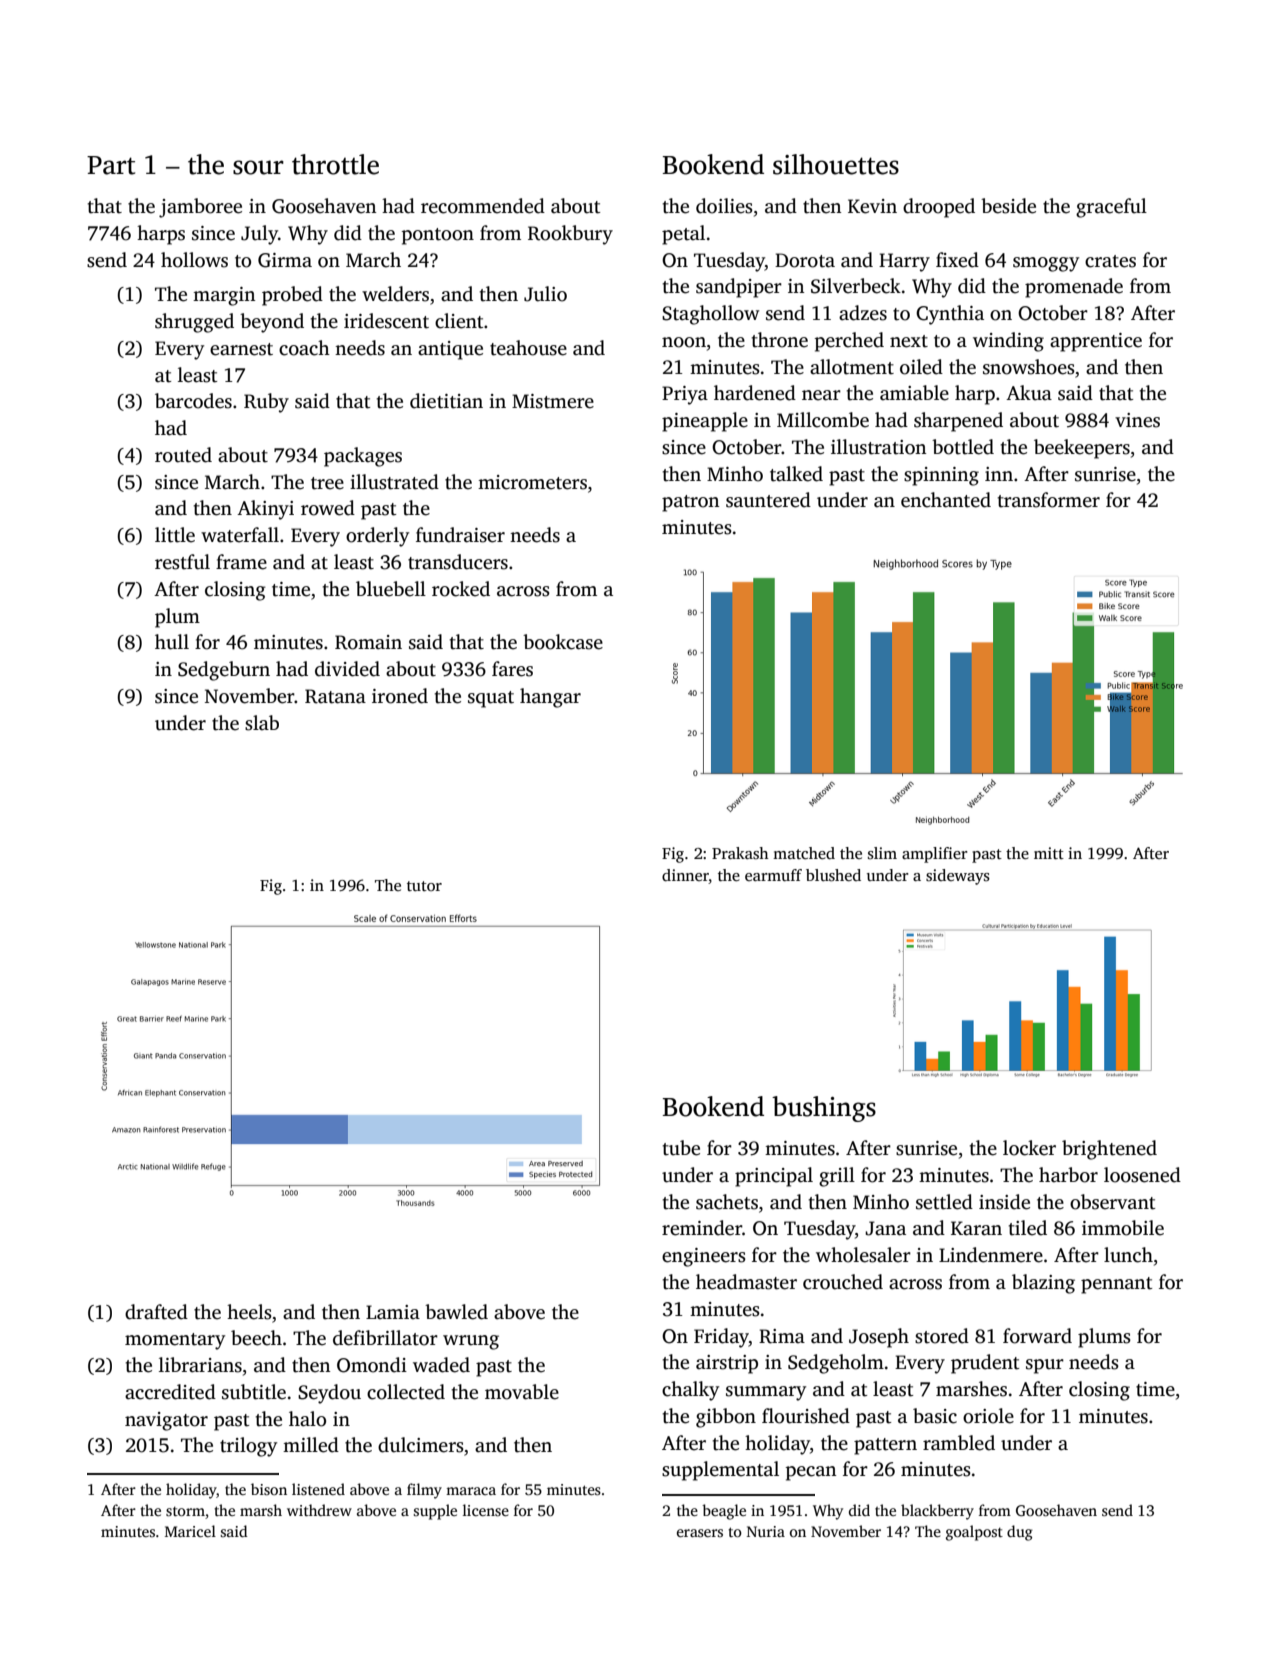 The width and height of the screenshot is (1277, 1653). Describe the element at coordinates (1111, 208) in the screenshot. I see `graceful` at that location.
